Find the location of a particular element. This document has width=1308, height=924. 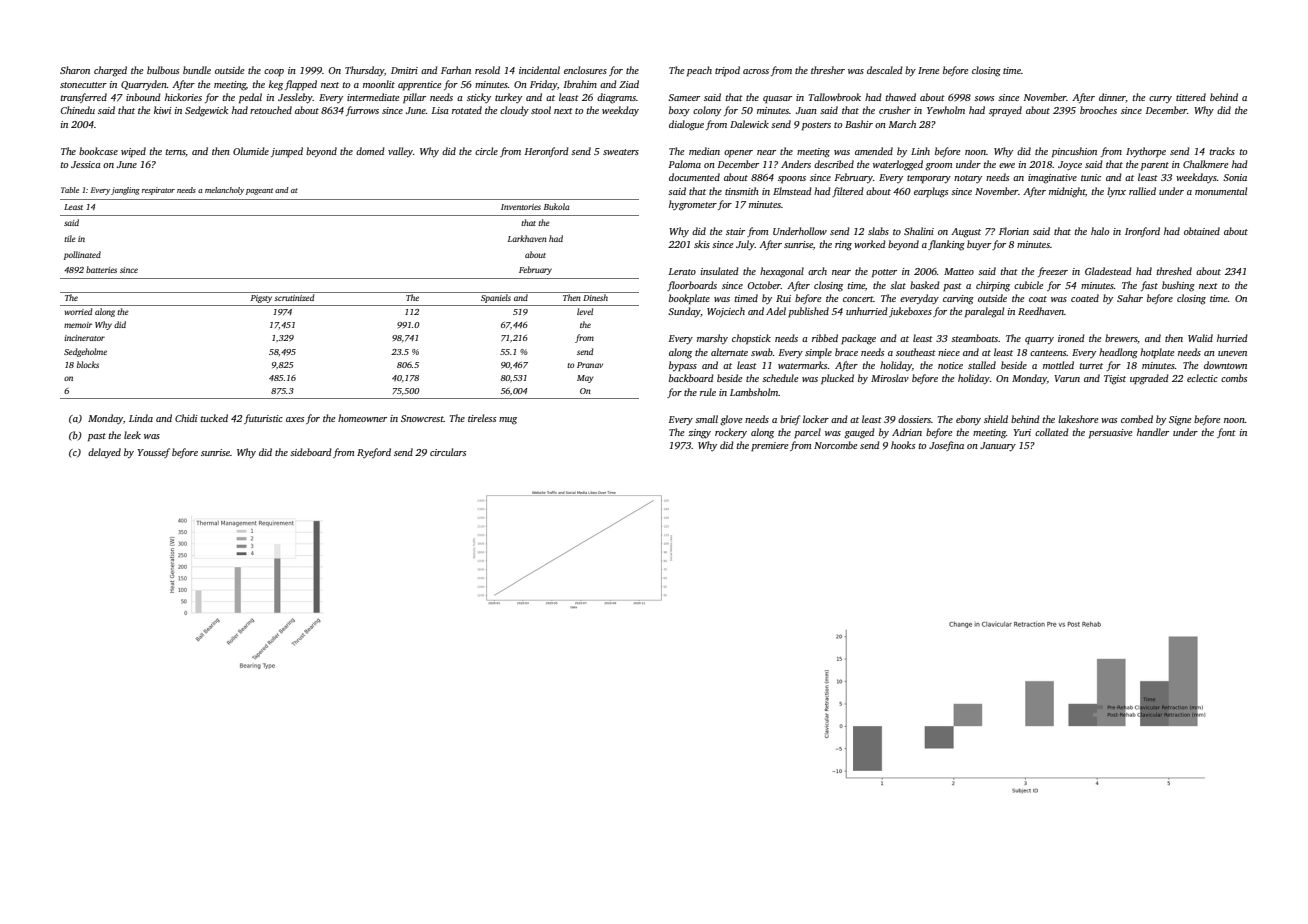

Josefina is located at coordinates (946, 446).
